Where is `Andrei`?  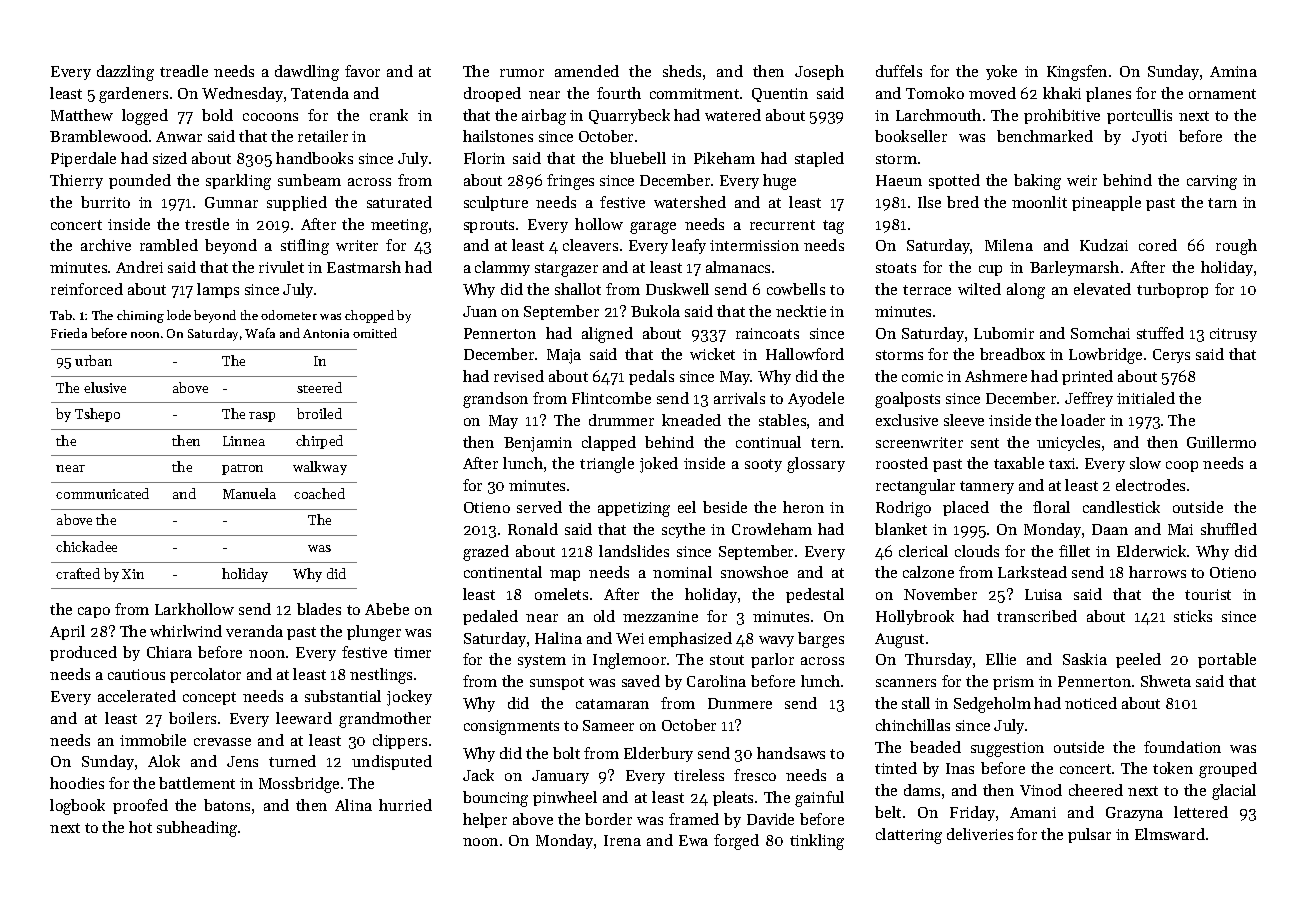 Andrei is located at coordinates (139, 267).
